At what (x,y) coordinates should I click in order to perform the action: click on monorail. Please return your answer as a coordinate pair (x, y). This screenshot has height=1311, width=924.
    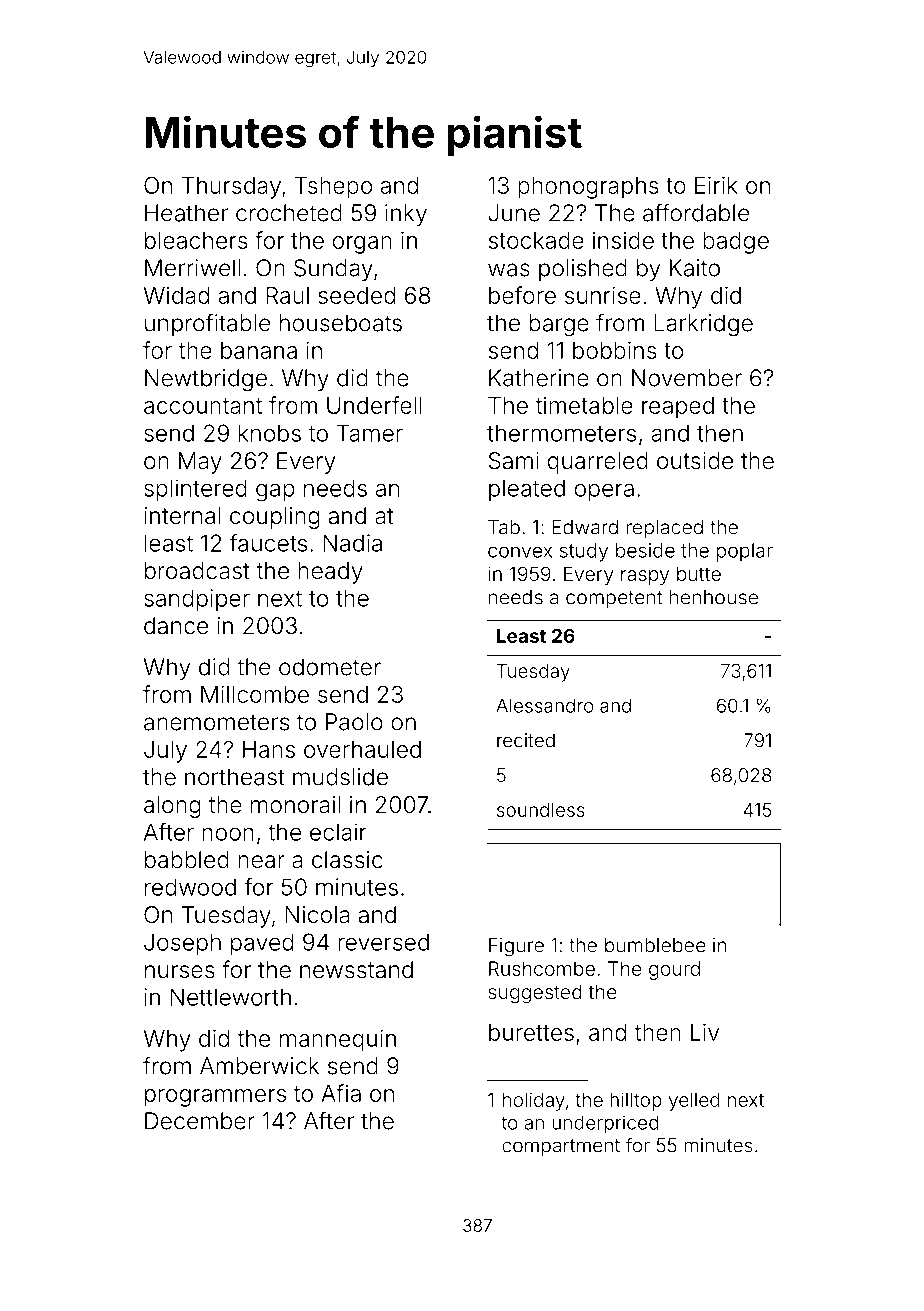
    Looking at the image, I should click on (295, 805).
